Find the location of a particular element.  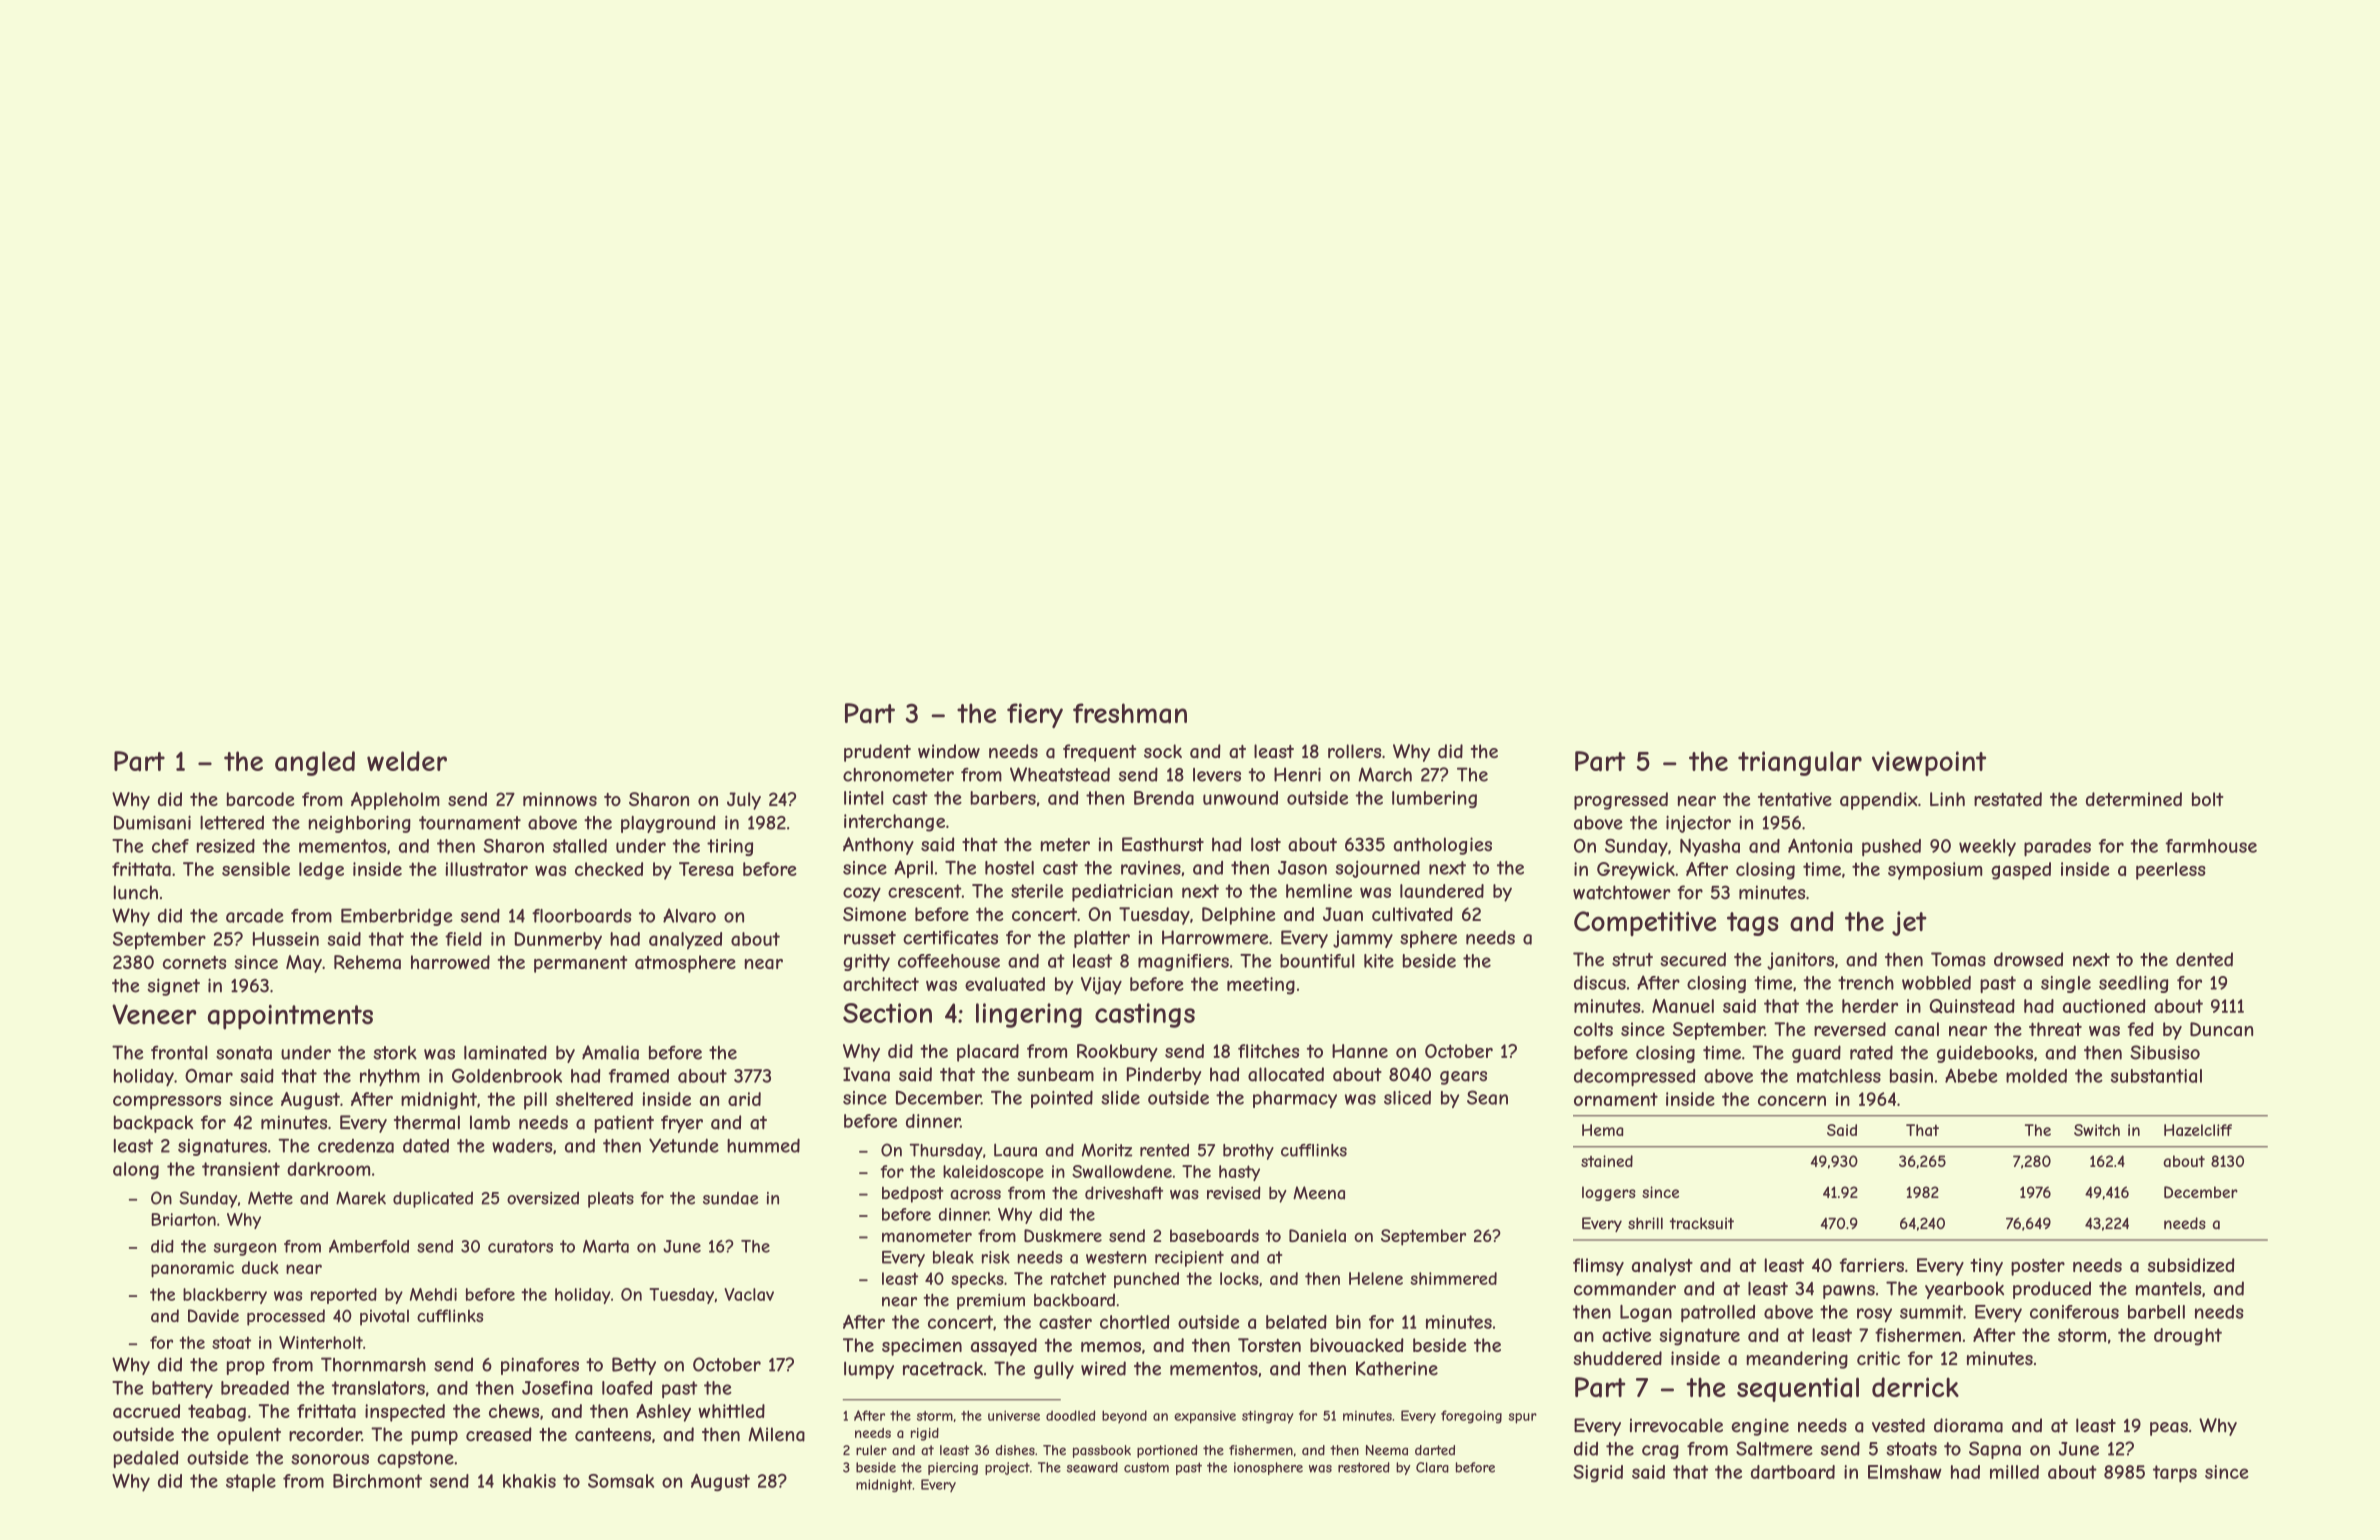

angled is located at coordinates (315, 763).
